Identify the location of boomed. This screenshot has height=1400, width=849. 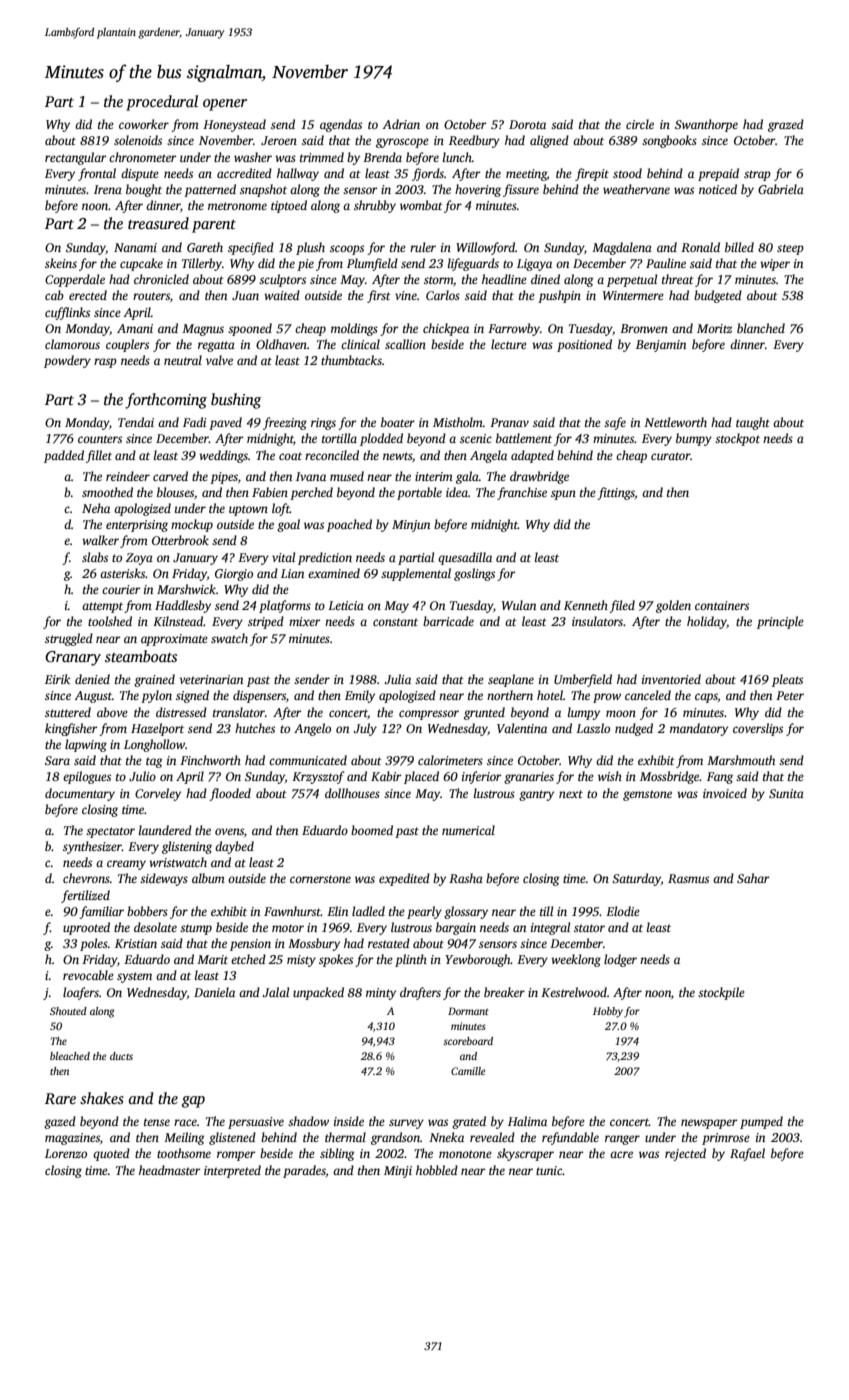
(372, 830).
